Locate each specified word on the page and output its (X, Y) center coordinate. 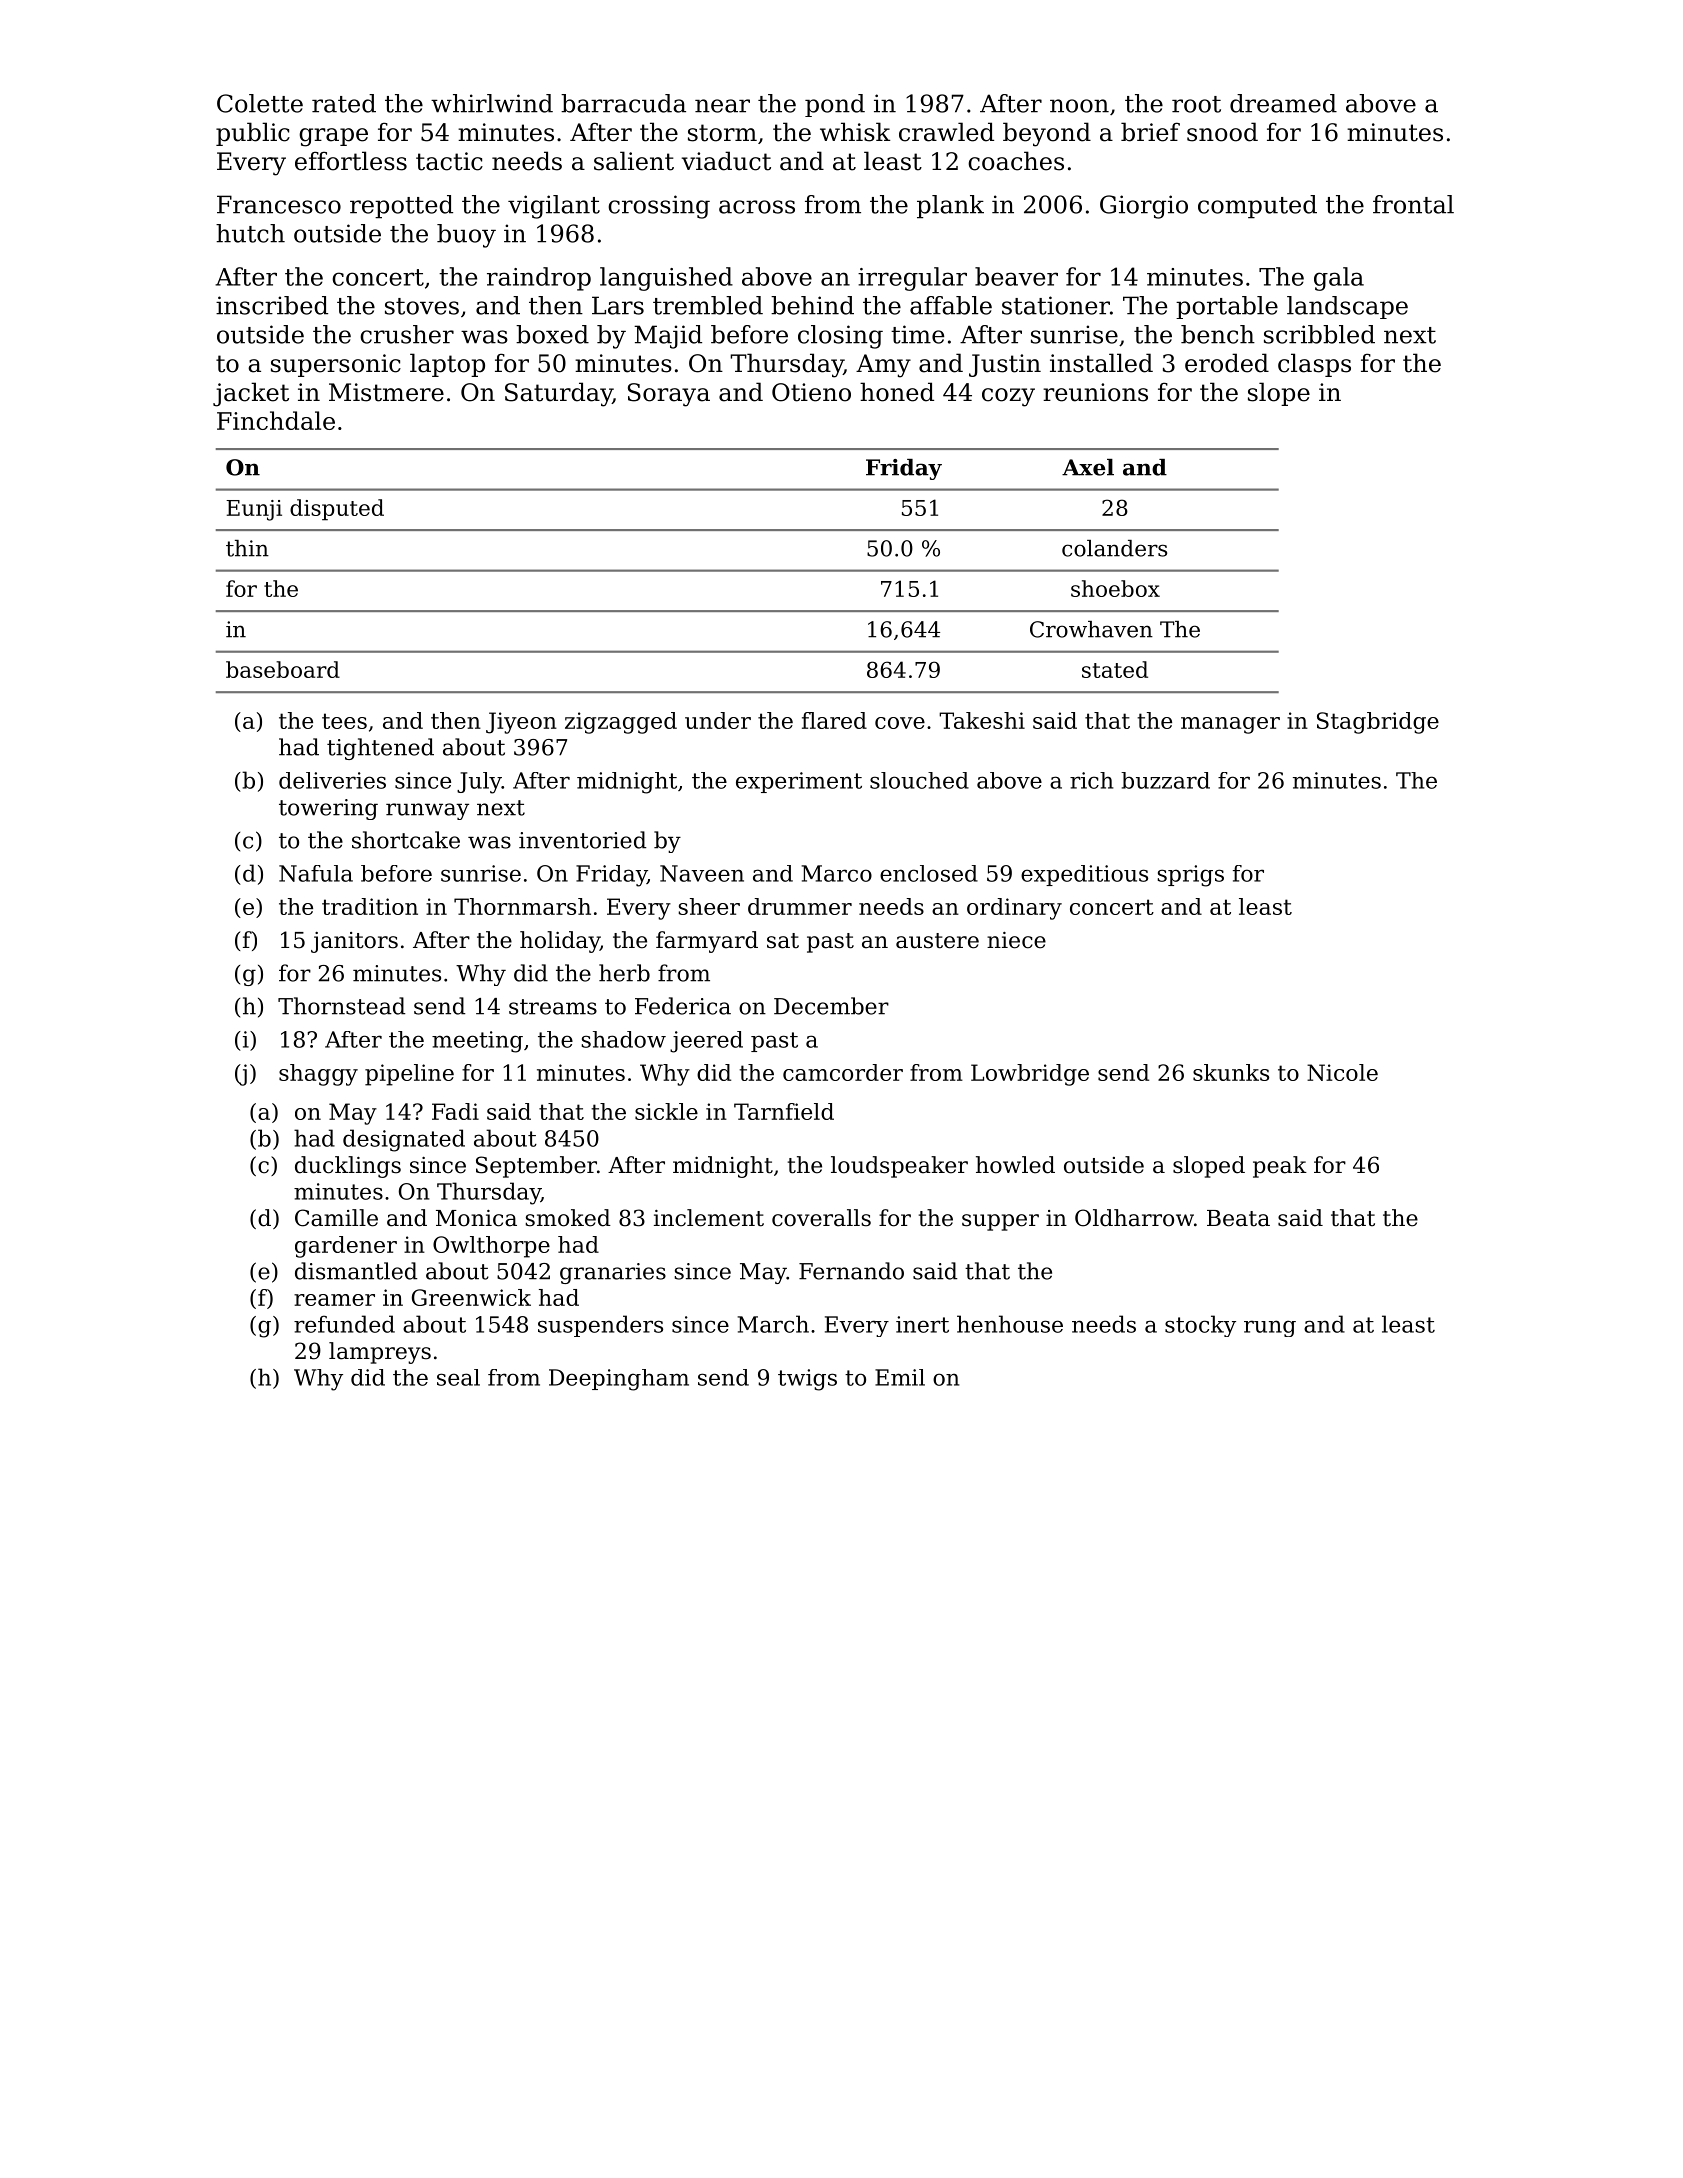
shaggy (318, 1075)
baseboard (283, 669)
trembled (708, 305)
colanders (1114, 548)
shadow (623, 1039)
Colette (260, 103)
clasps (1314, 365)
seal (458, 1377)
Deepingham (619, 1380)
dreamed (1283, 103)
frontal (1413, 204)
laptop (447, 365)
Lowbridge (1030, 1075)
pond (835, 105)
